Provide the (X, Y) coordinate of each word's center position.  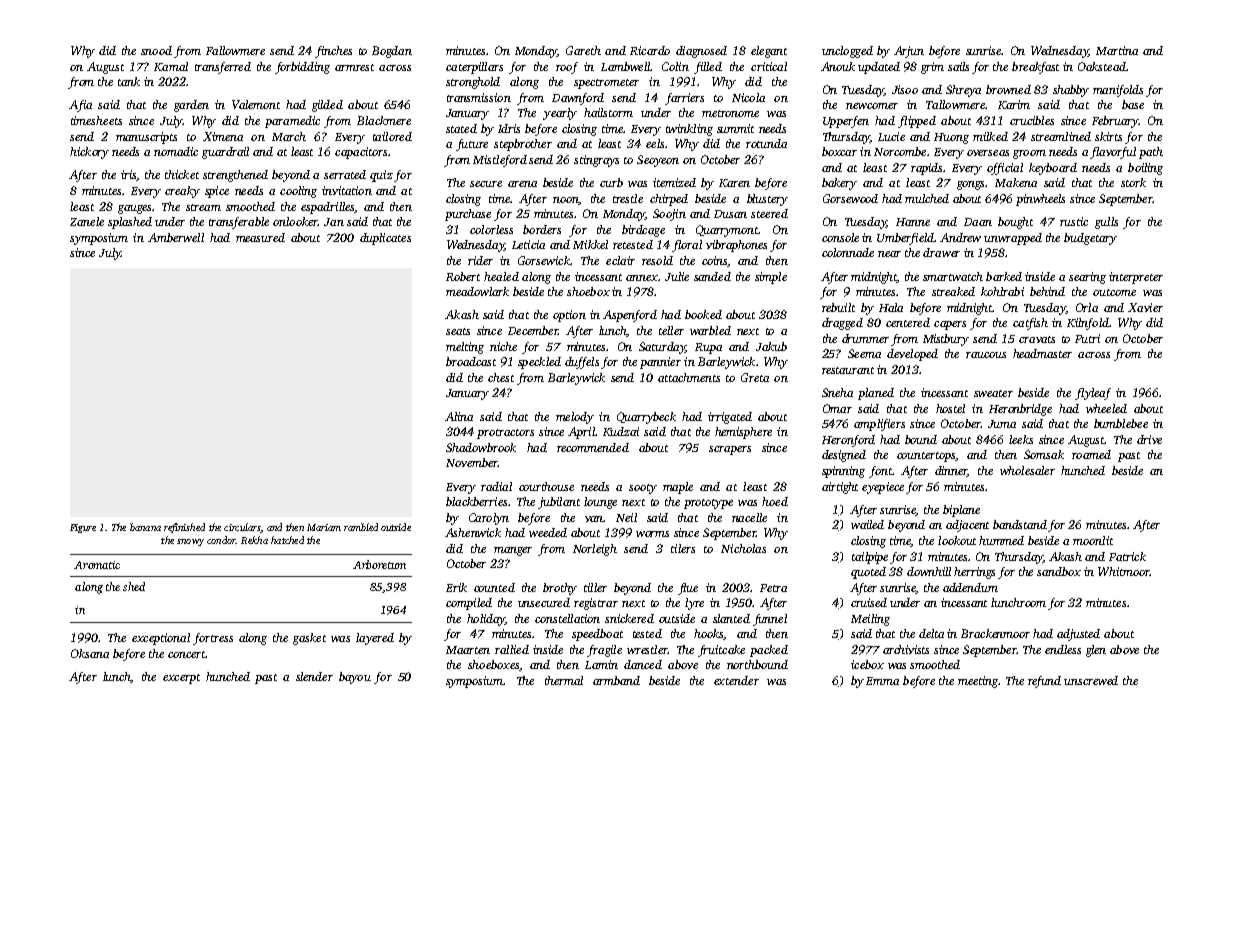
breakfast (1035, 68)
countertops (926, 457)
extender (736, 680)
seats (458, 331)
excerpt (181, 679)
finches (333, 52)
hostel (950, 408)
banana (145, 527)
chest (501, 377)
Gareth (583, 50)
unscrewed (1091, 680)
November (472, 462)
